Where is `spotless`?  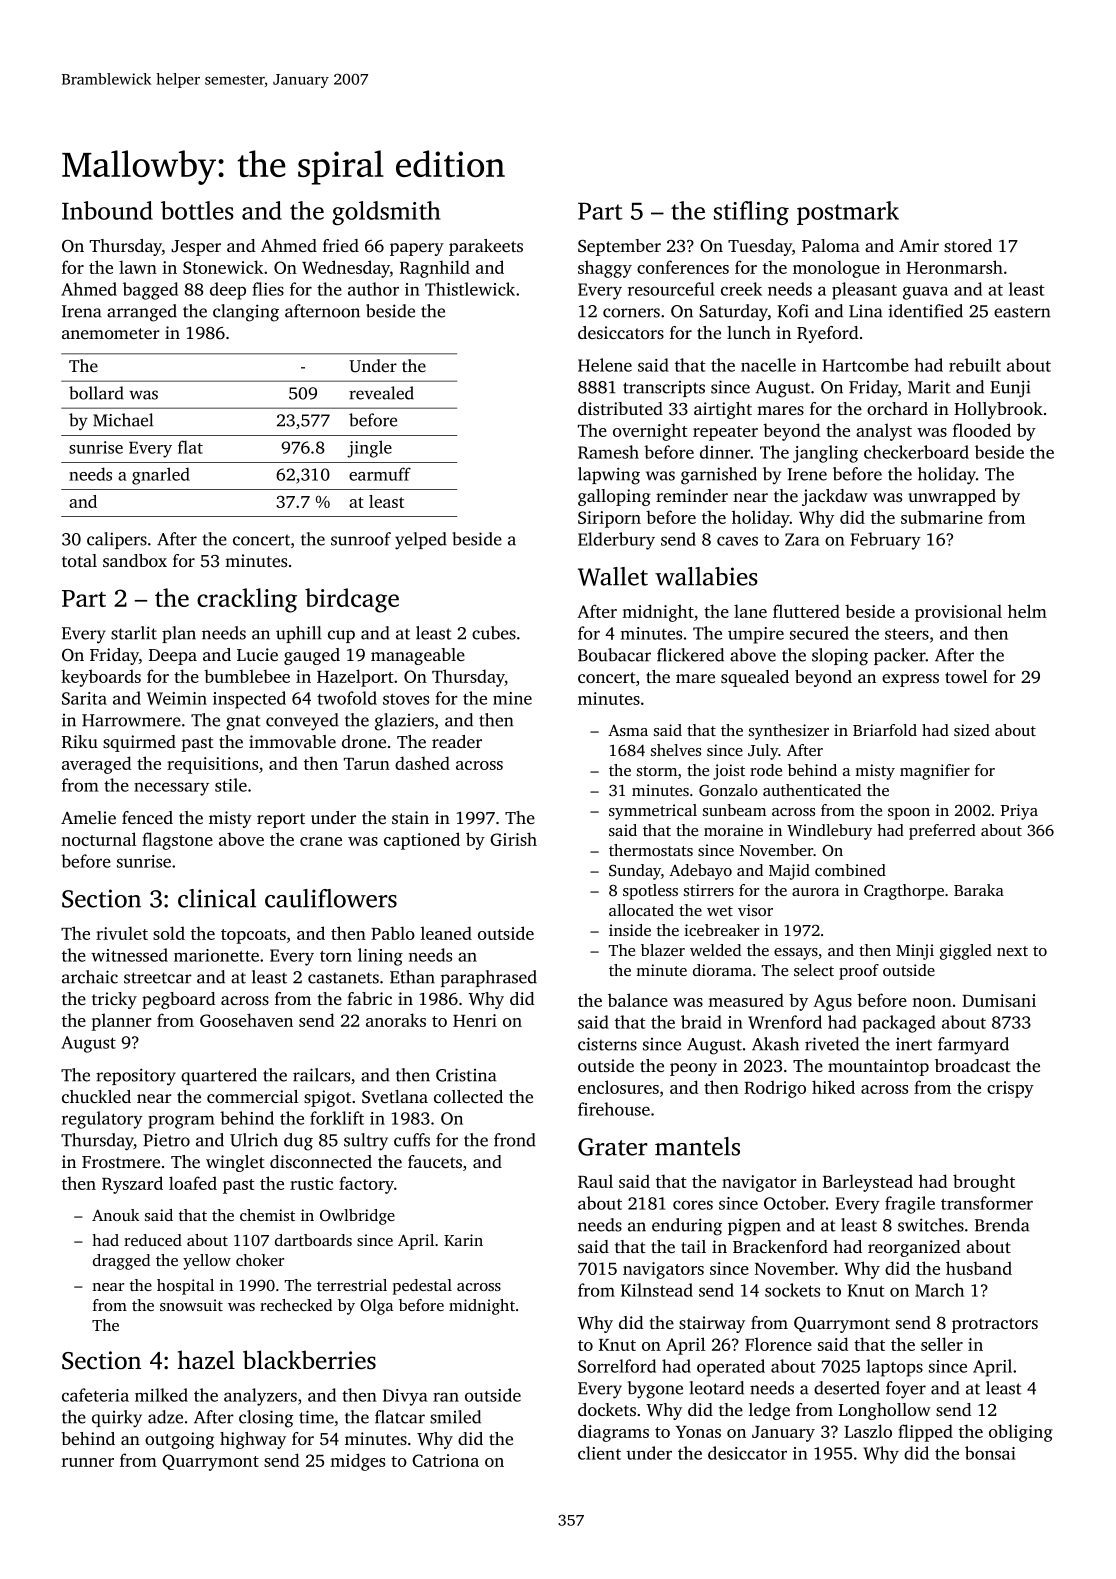
spotless is located at coordinates (650, 892).
